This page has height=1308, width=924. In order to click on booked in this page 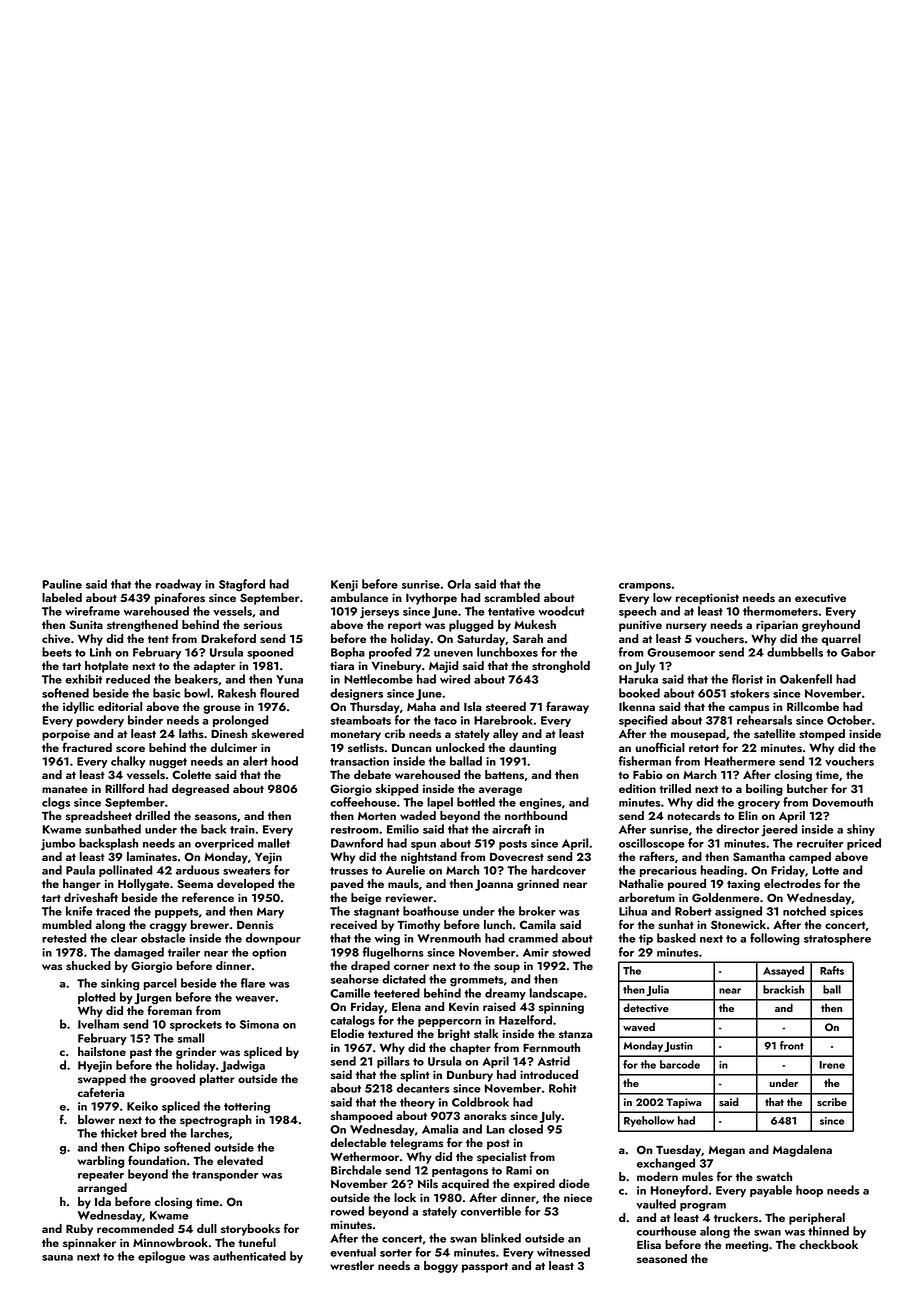, I will do `click(639, 693)`.
